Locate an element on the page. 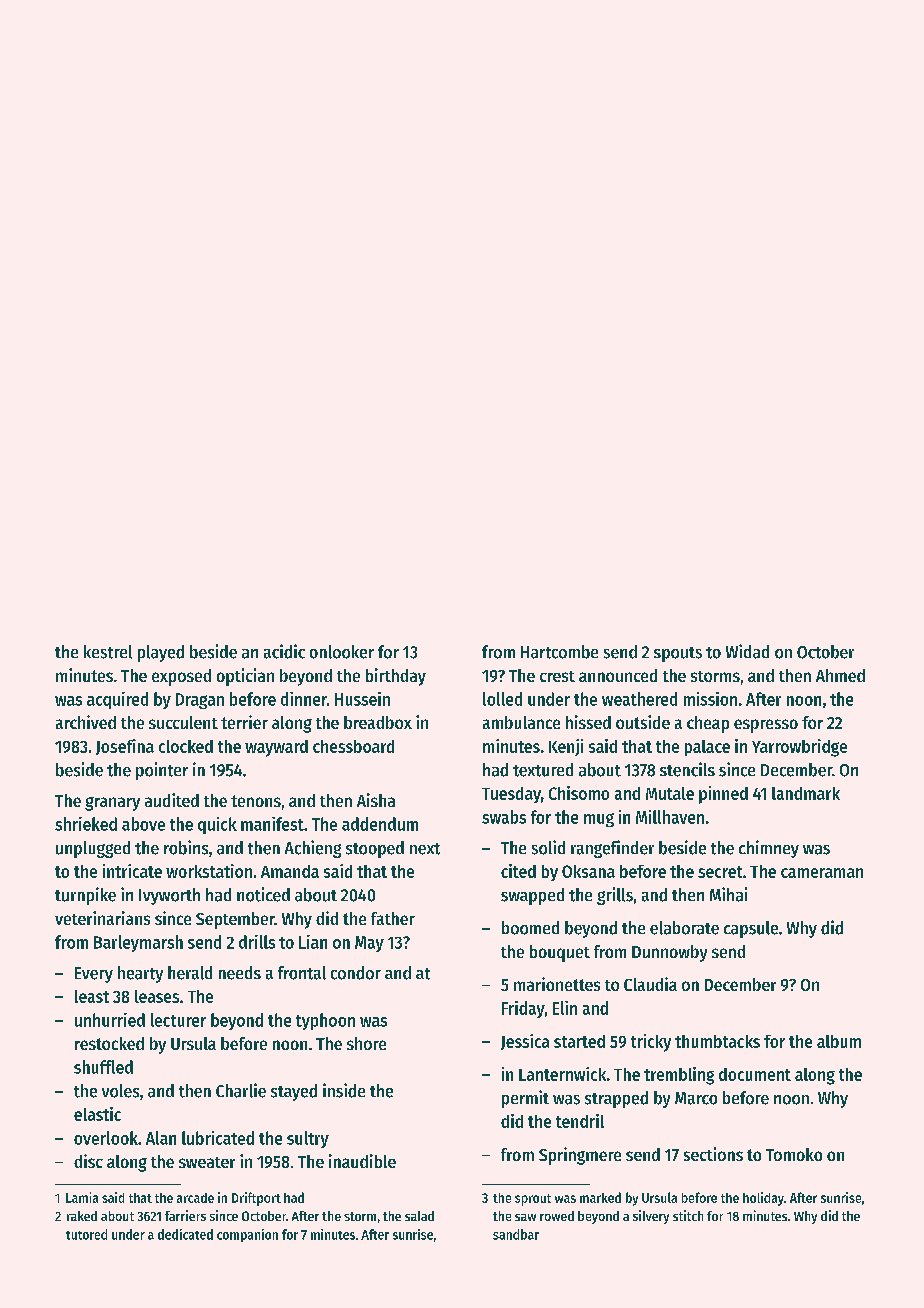  companion is located at coordinates (247, 1235).
